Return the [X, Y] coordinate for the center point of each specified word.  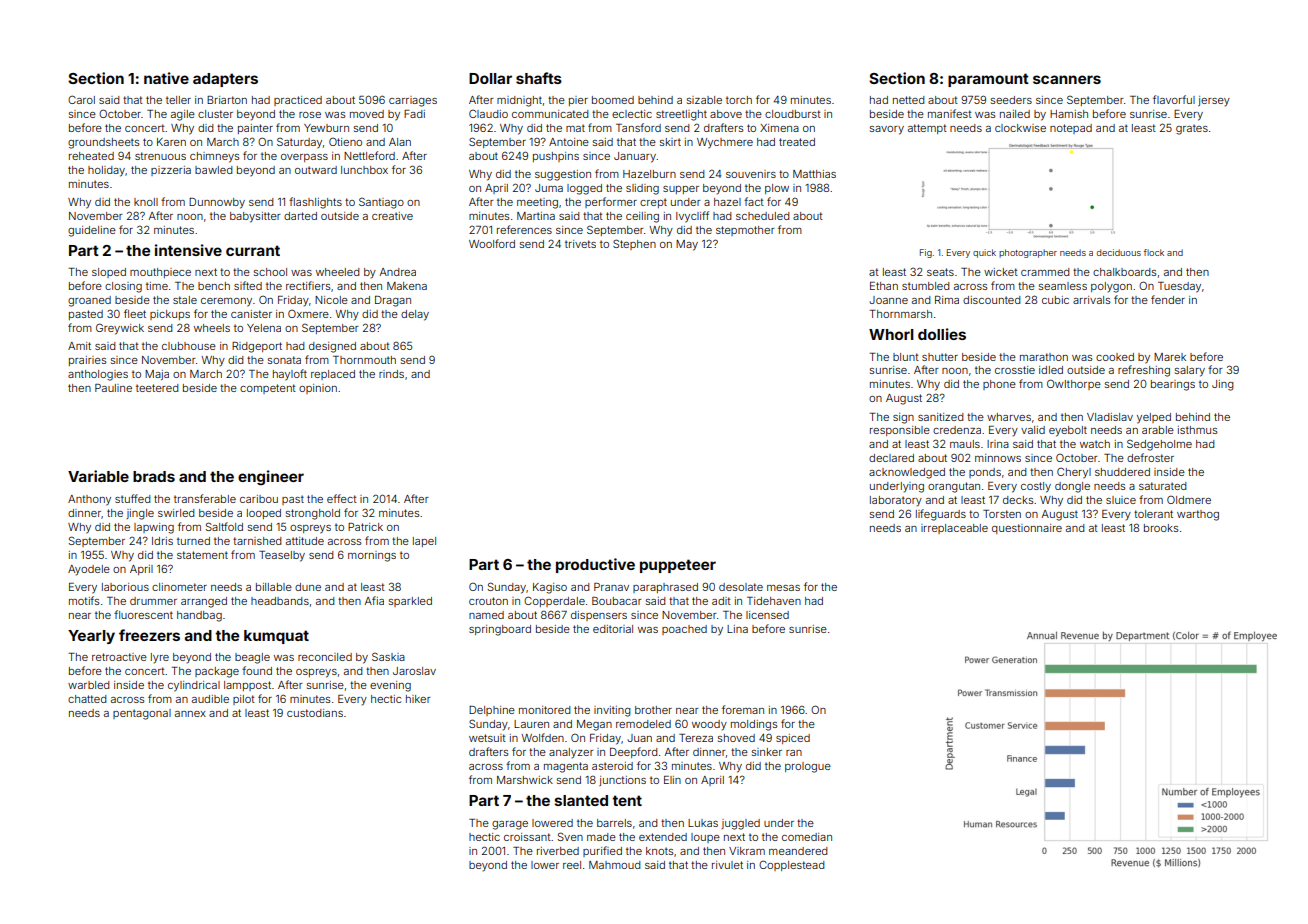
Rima [947, 300]
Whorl [891, 334]
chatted [87, 699]
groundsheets [103, 143]
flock [1154, 252]
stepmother [745, 231]
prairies [87, 361]
